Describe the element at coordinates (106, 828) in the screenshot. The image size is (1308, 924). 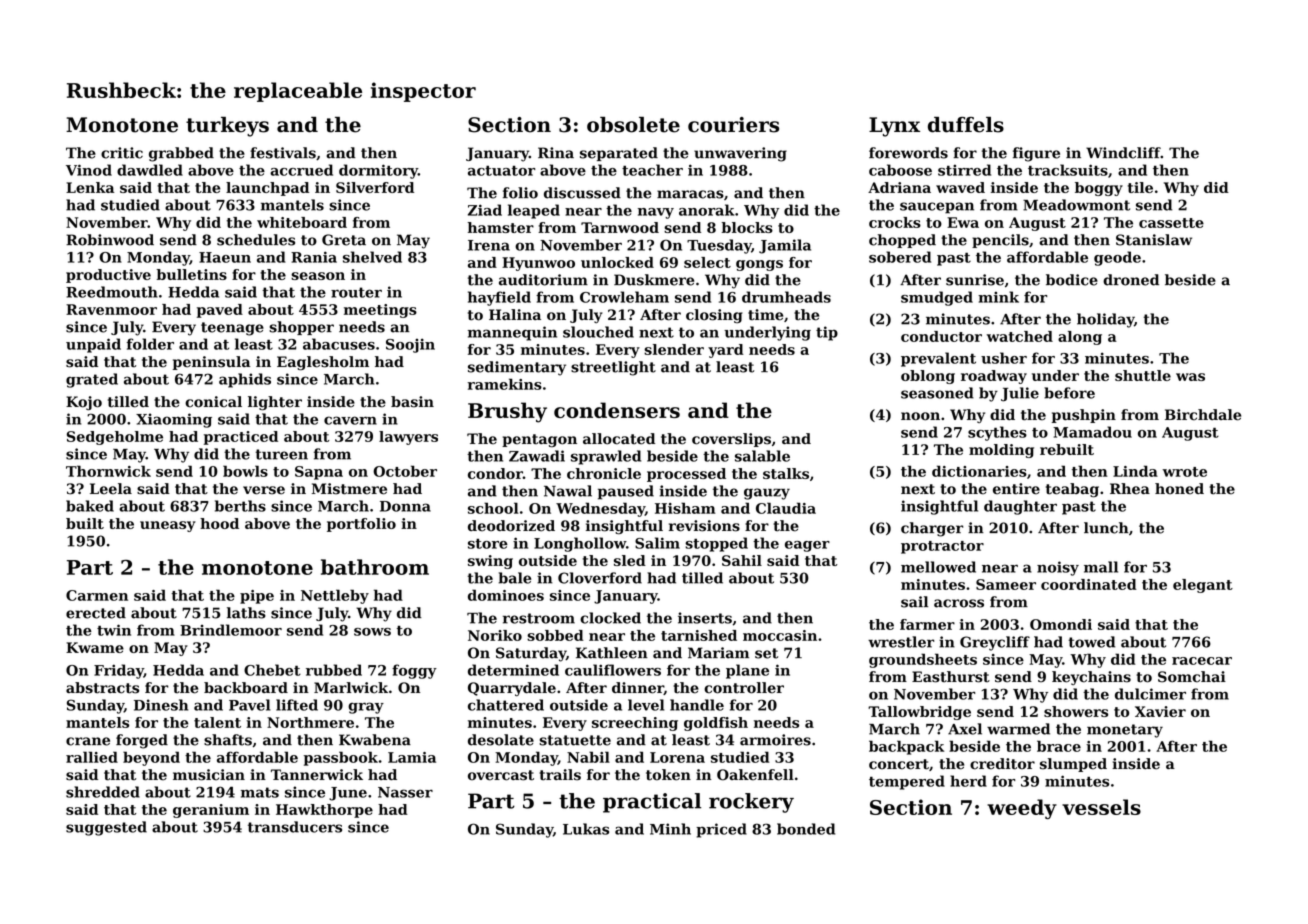
I see `suggested` at that location.
